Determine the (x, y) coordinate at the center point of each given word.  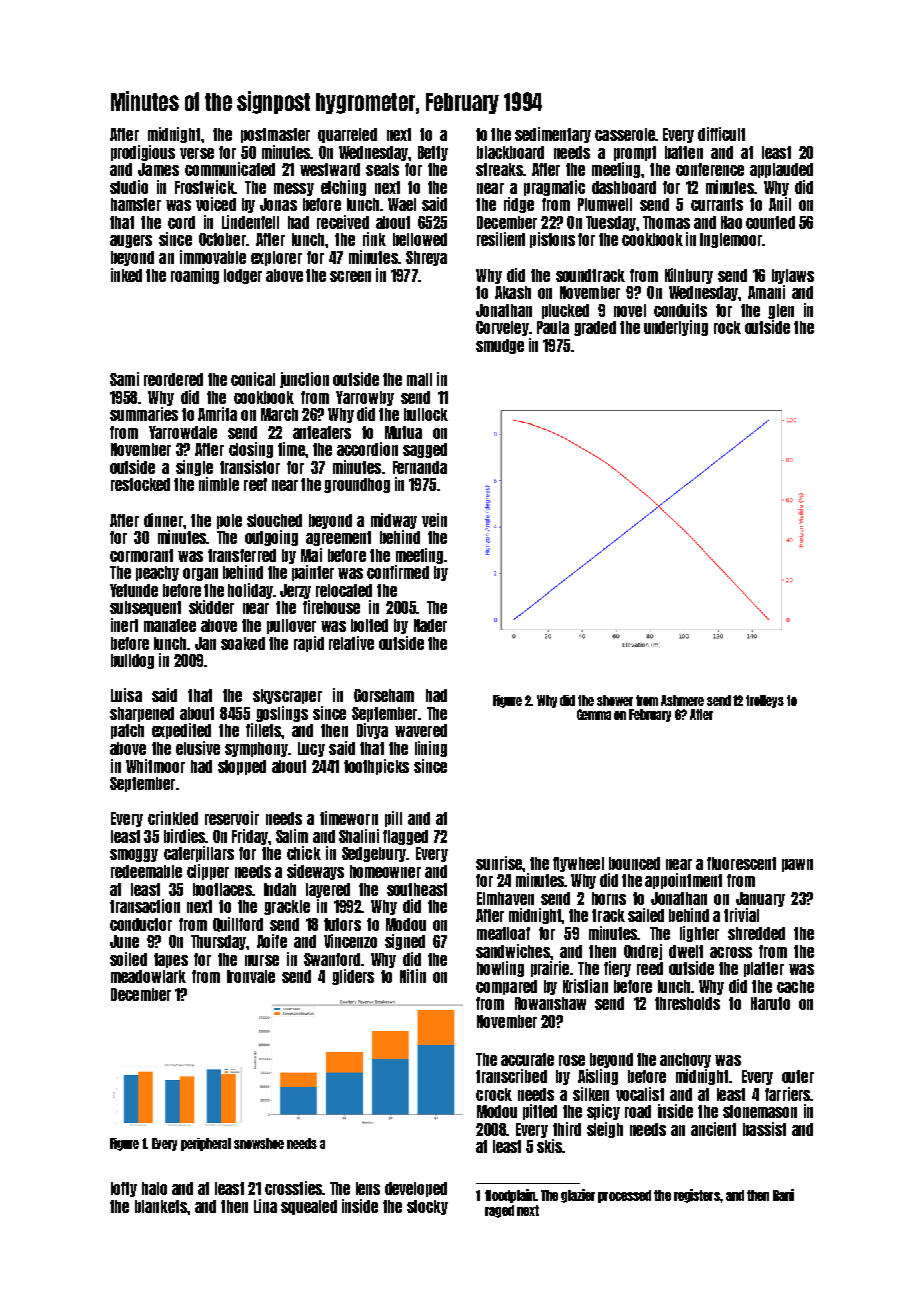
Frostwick (204, 187)
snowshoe (259, 1143)
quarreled (347, 135)
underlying (676, 328)
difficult (721, 134)
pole (229, 521)
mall (419, 379)
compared (506, 987)
